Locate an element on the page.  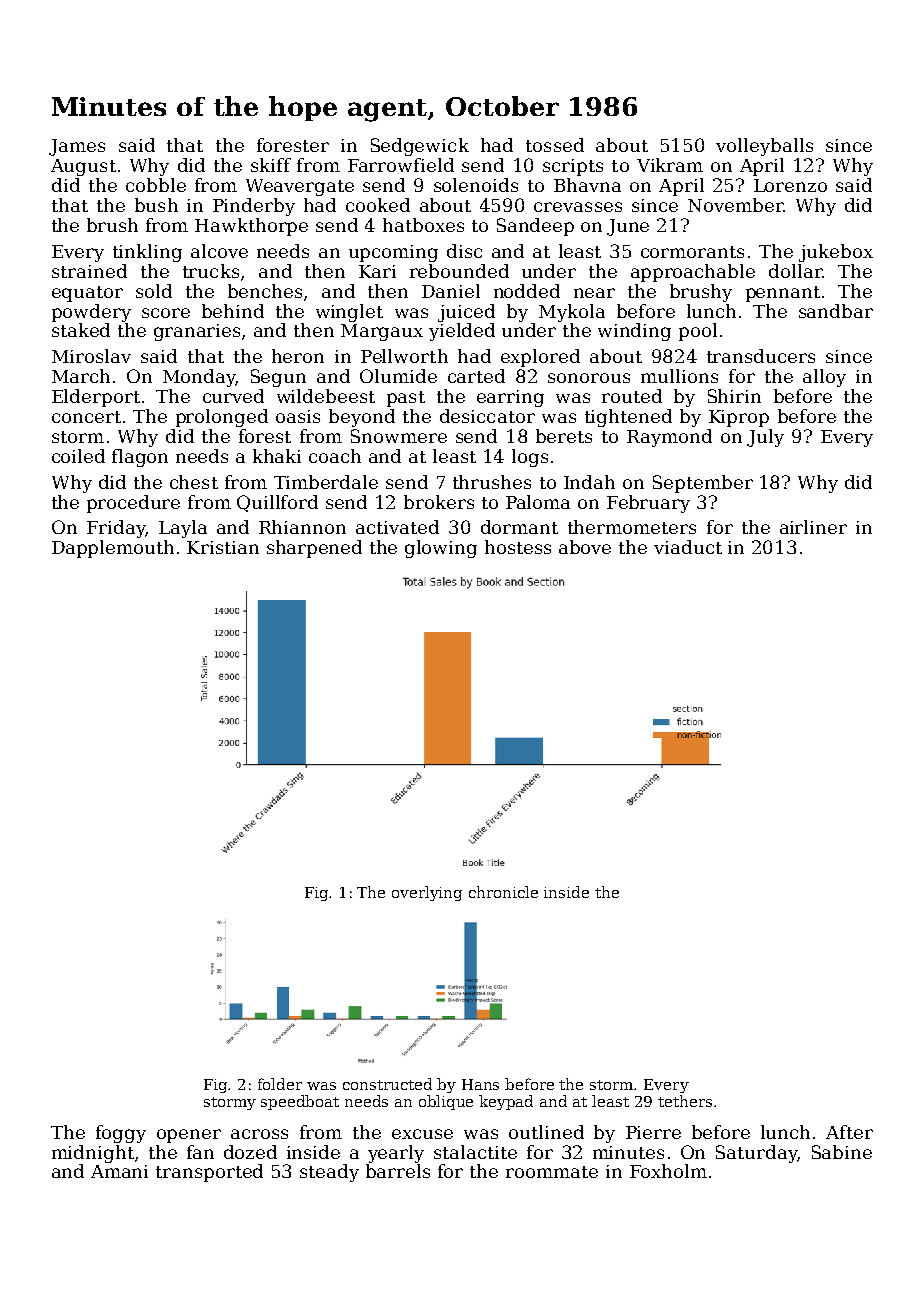
James is located at coordinates (77, 147).
